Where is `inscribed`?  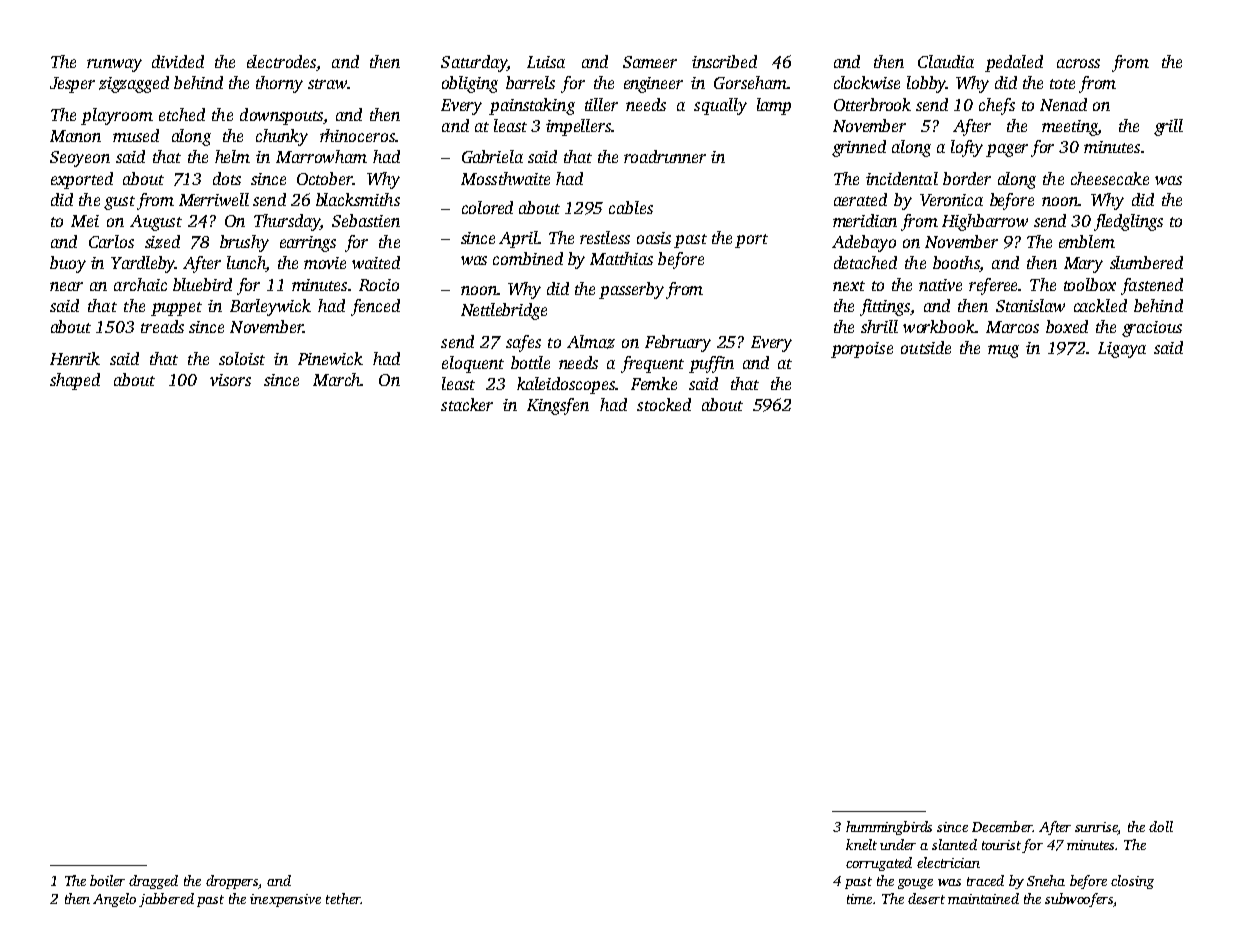
inscribed is located at coordinates (724, 61).
